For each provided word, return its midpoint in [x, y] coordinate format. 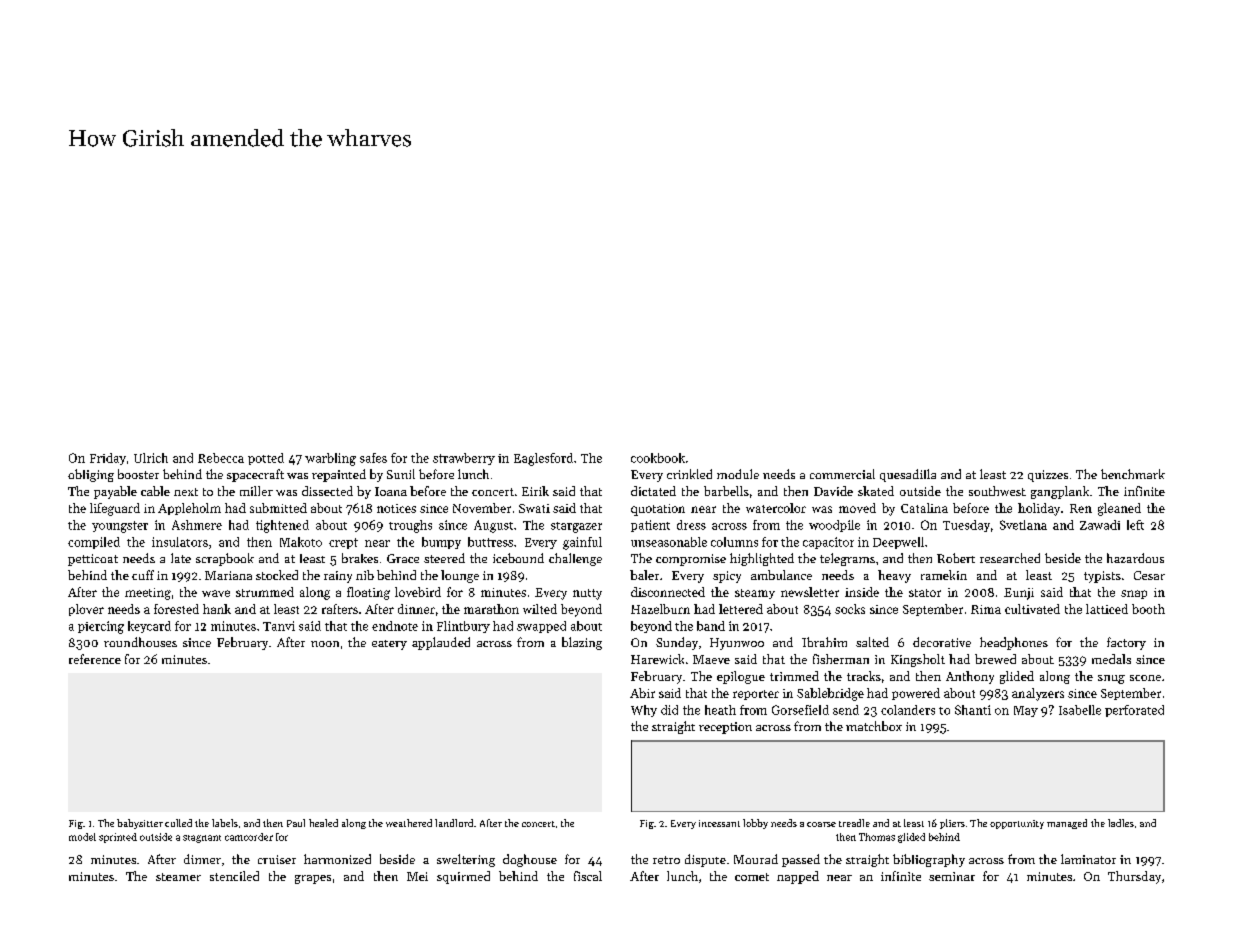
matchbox [874, 726]
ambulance [781, 575]
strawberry [464, 459]
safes [373, 458]
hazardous [1135, 558]
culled [178, 823]
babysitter [140, 824]
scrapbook [225, 559]
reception [725, 728]
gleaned [1119, 509]
